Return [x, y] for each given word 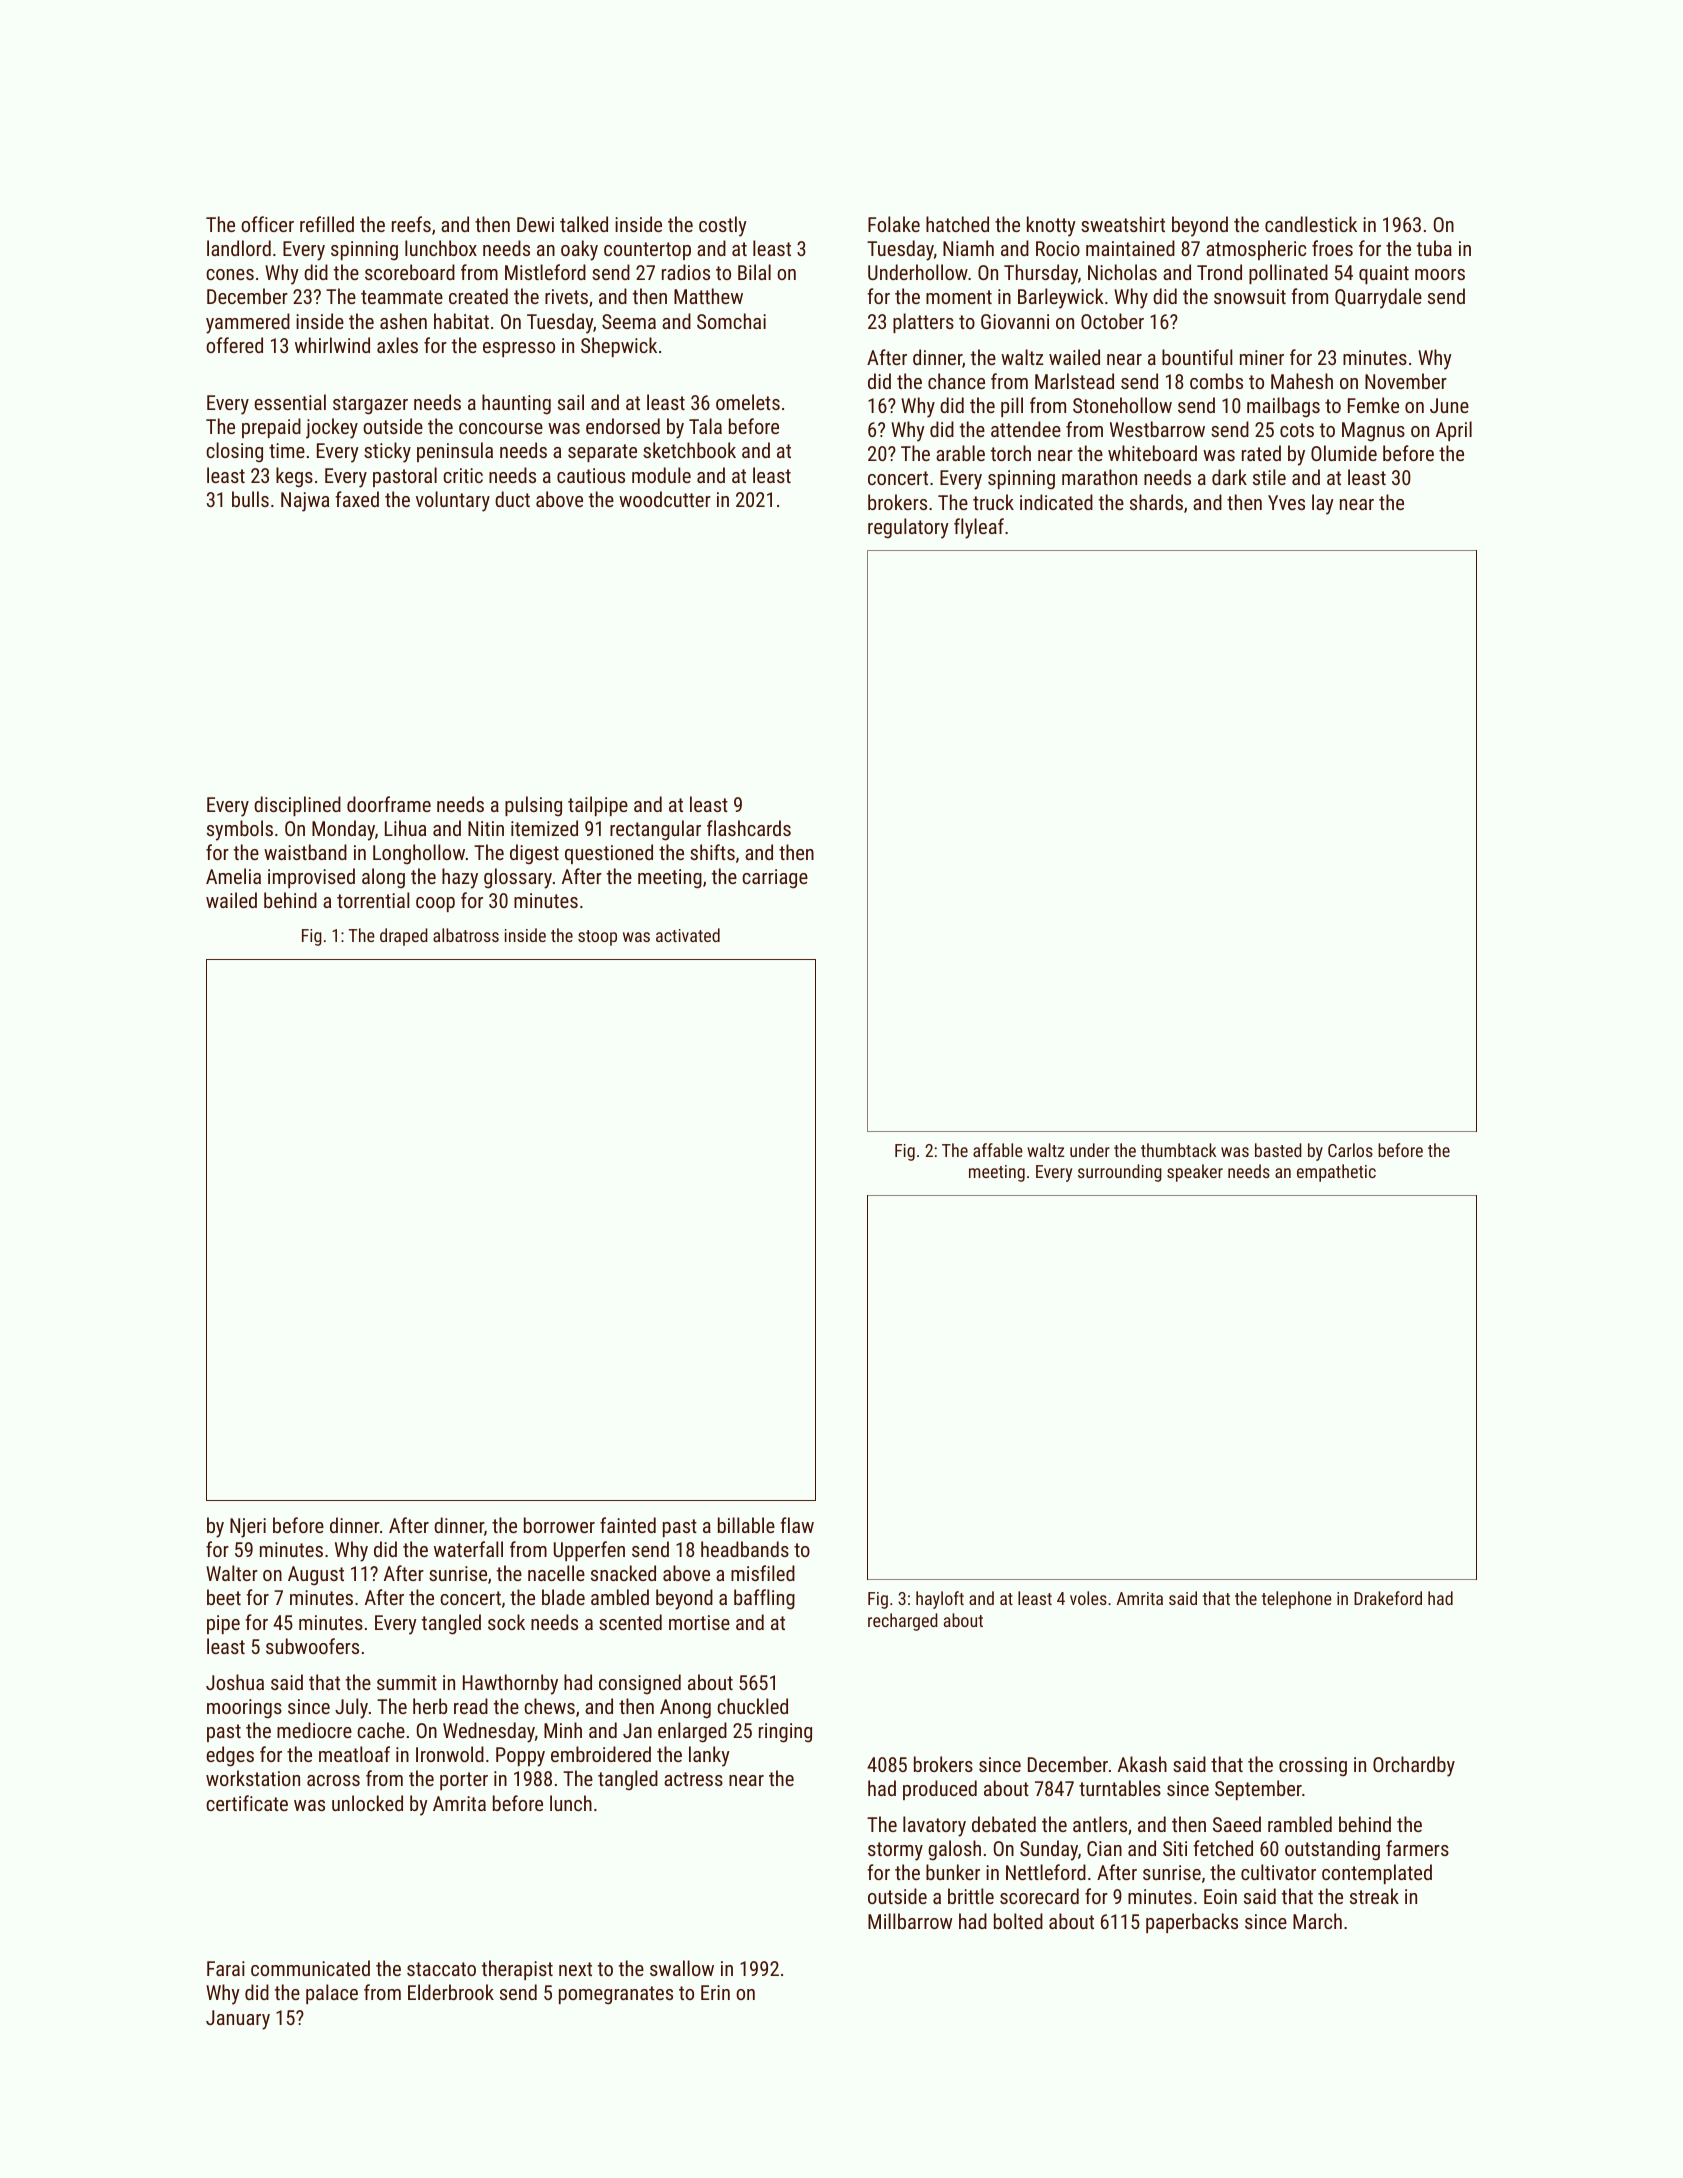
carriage [775, 879]
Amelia [233, 876]
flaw [797, 1525]
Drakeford [1388, 1598]
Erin [715, 1992]
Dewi [535, 224]
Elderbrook [451, 1992]
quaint [1384, 274]
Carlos [1350, 1150]
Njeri [248, 1528]
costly [723, 226]
